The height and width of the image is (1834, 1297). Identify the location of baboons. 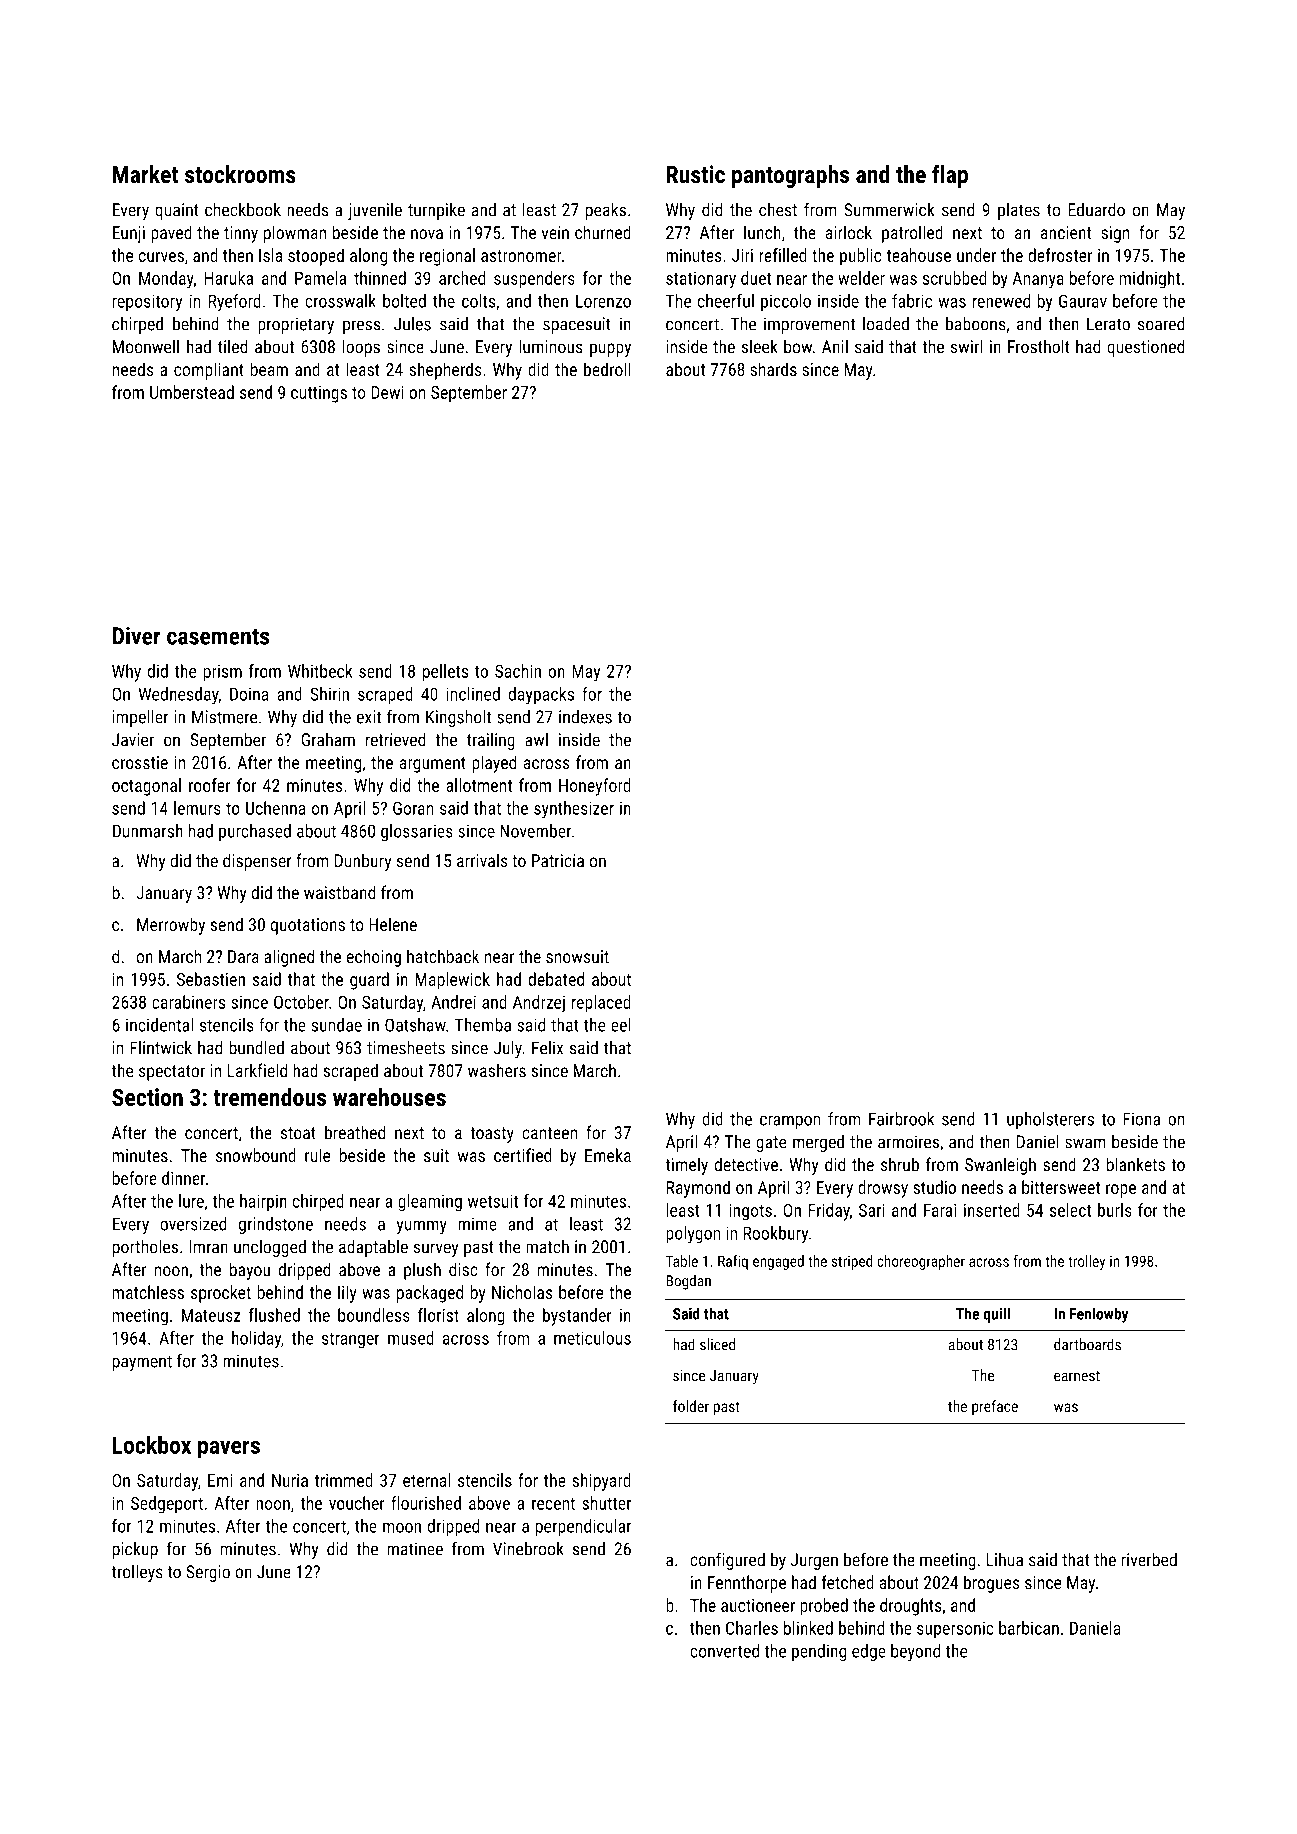
(976, 324).
